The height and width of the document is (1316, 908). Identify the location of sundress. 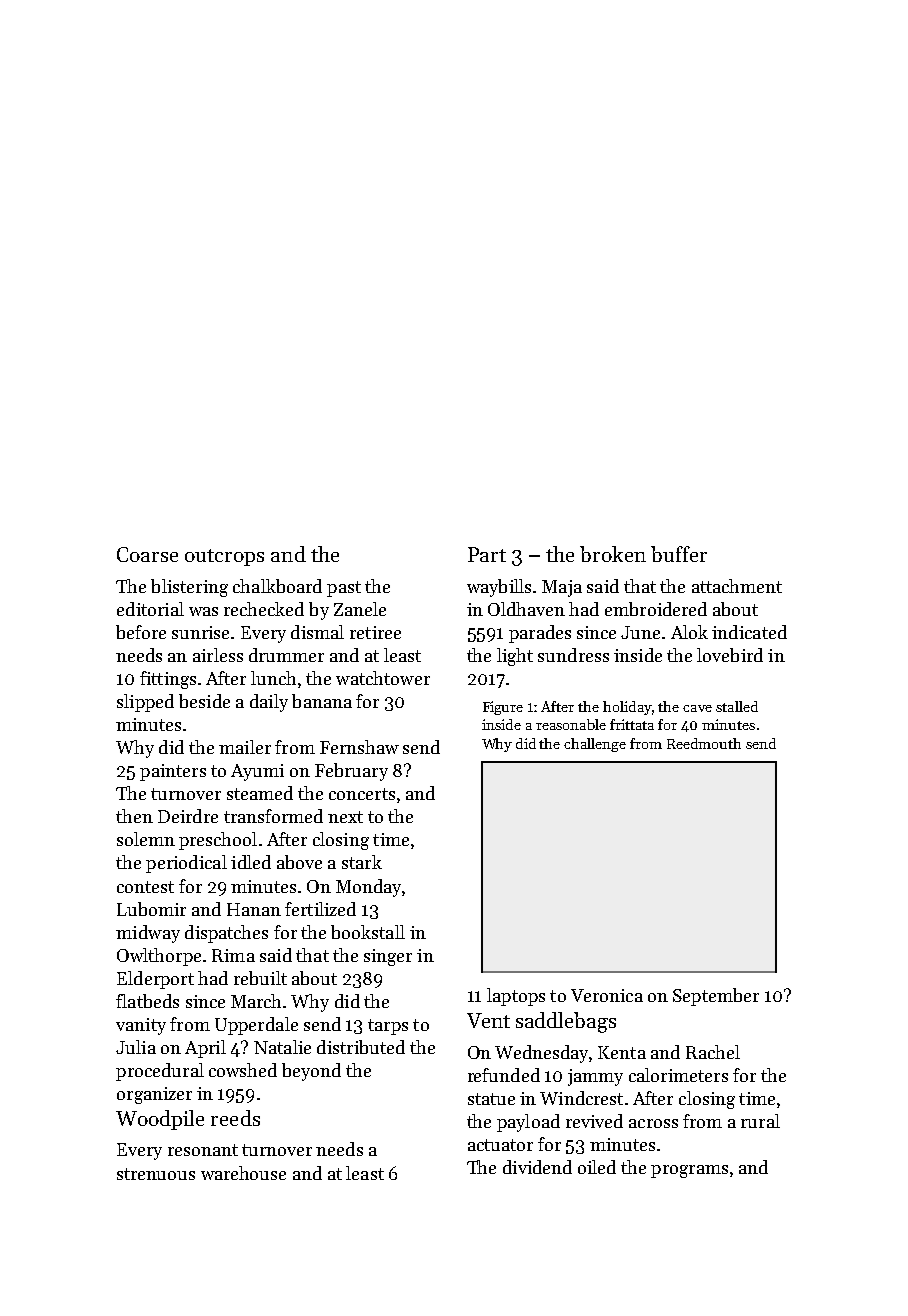
(573, 655).
